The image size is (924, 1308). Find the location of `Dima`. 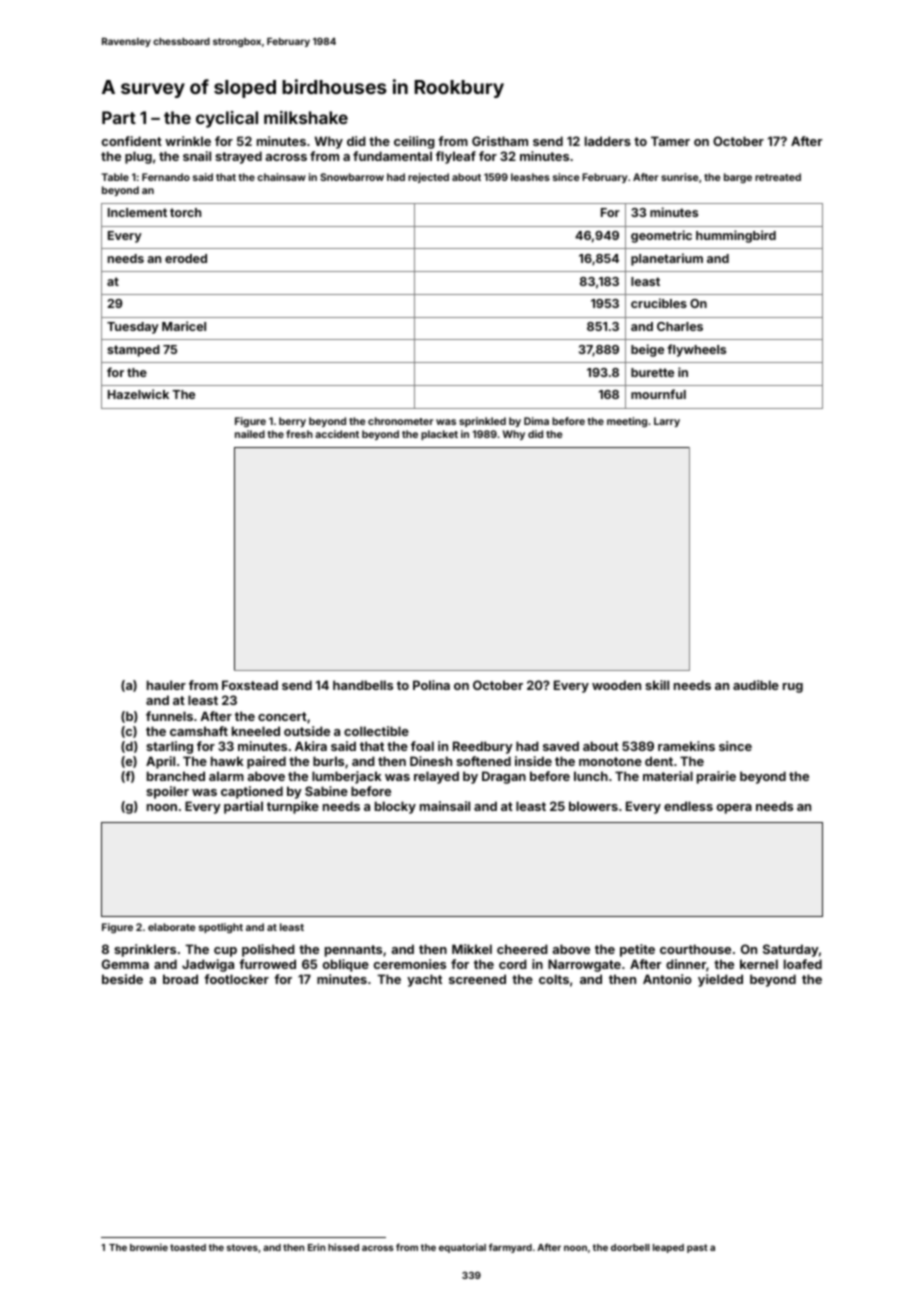

Dima is located at coordinates (536, 421).
